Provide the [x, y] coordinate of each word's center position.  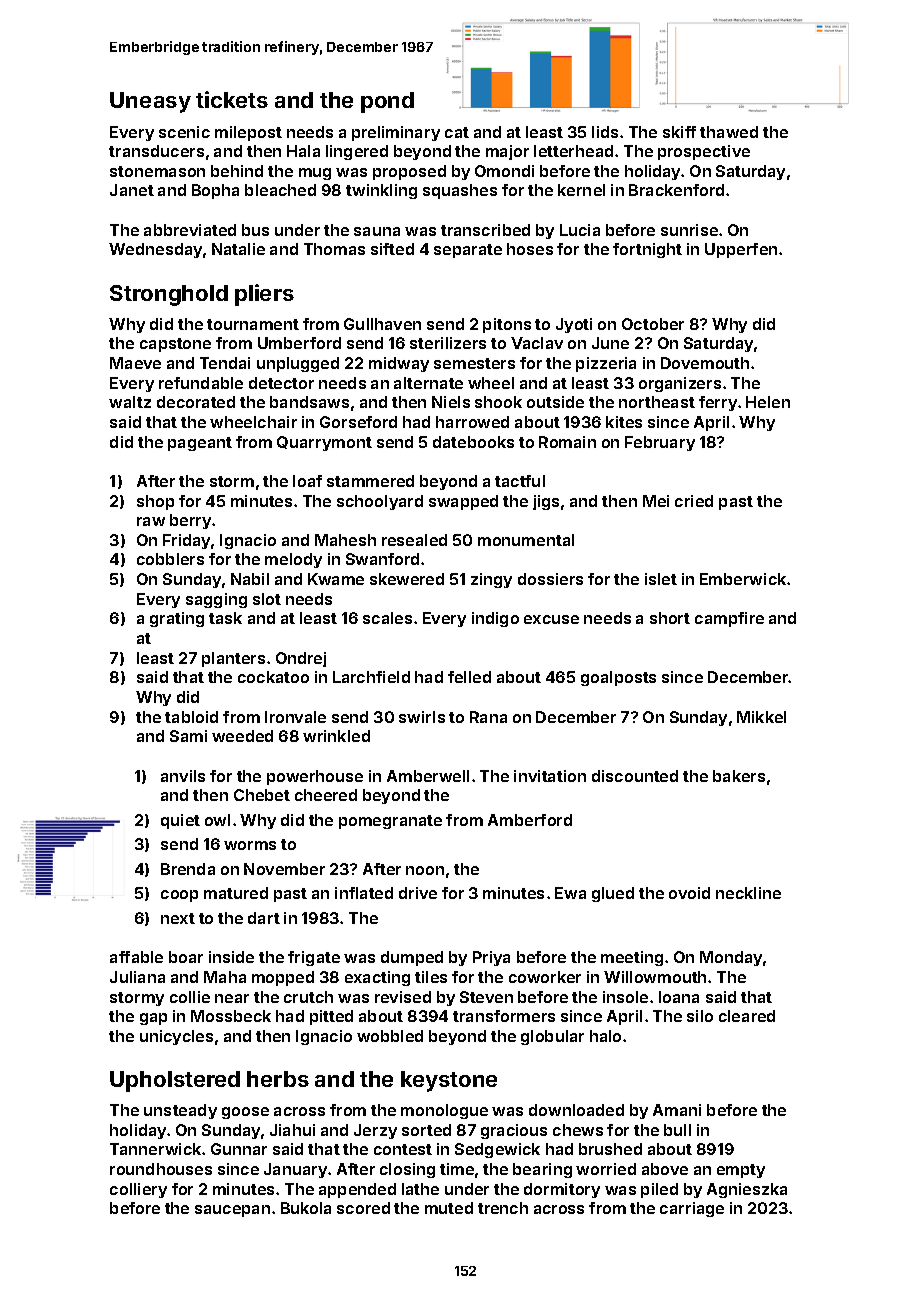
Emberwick [743, 579]
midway [399, 364]
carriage [692, 1209]
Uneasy [150, 102]
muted [449, 1208]
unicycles [176, 1037]
